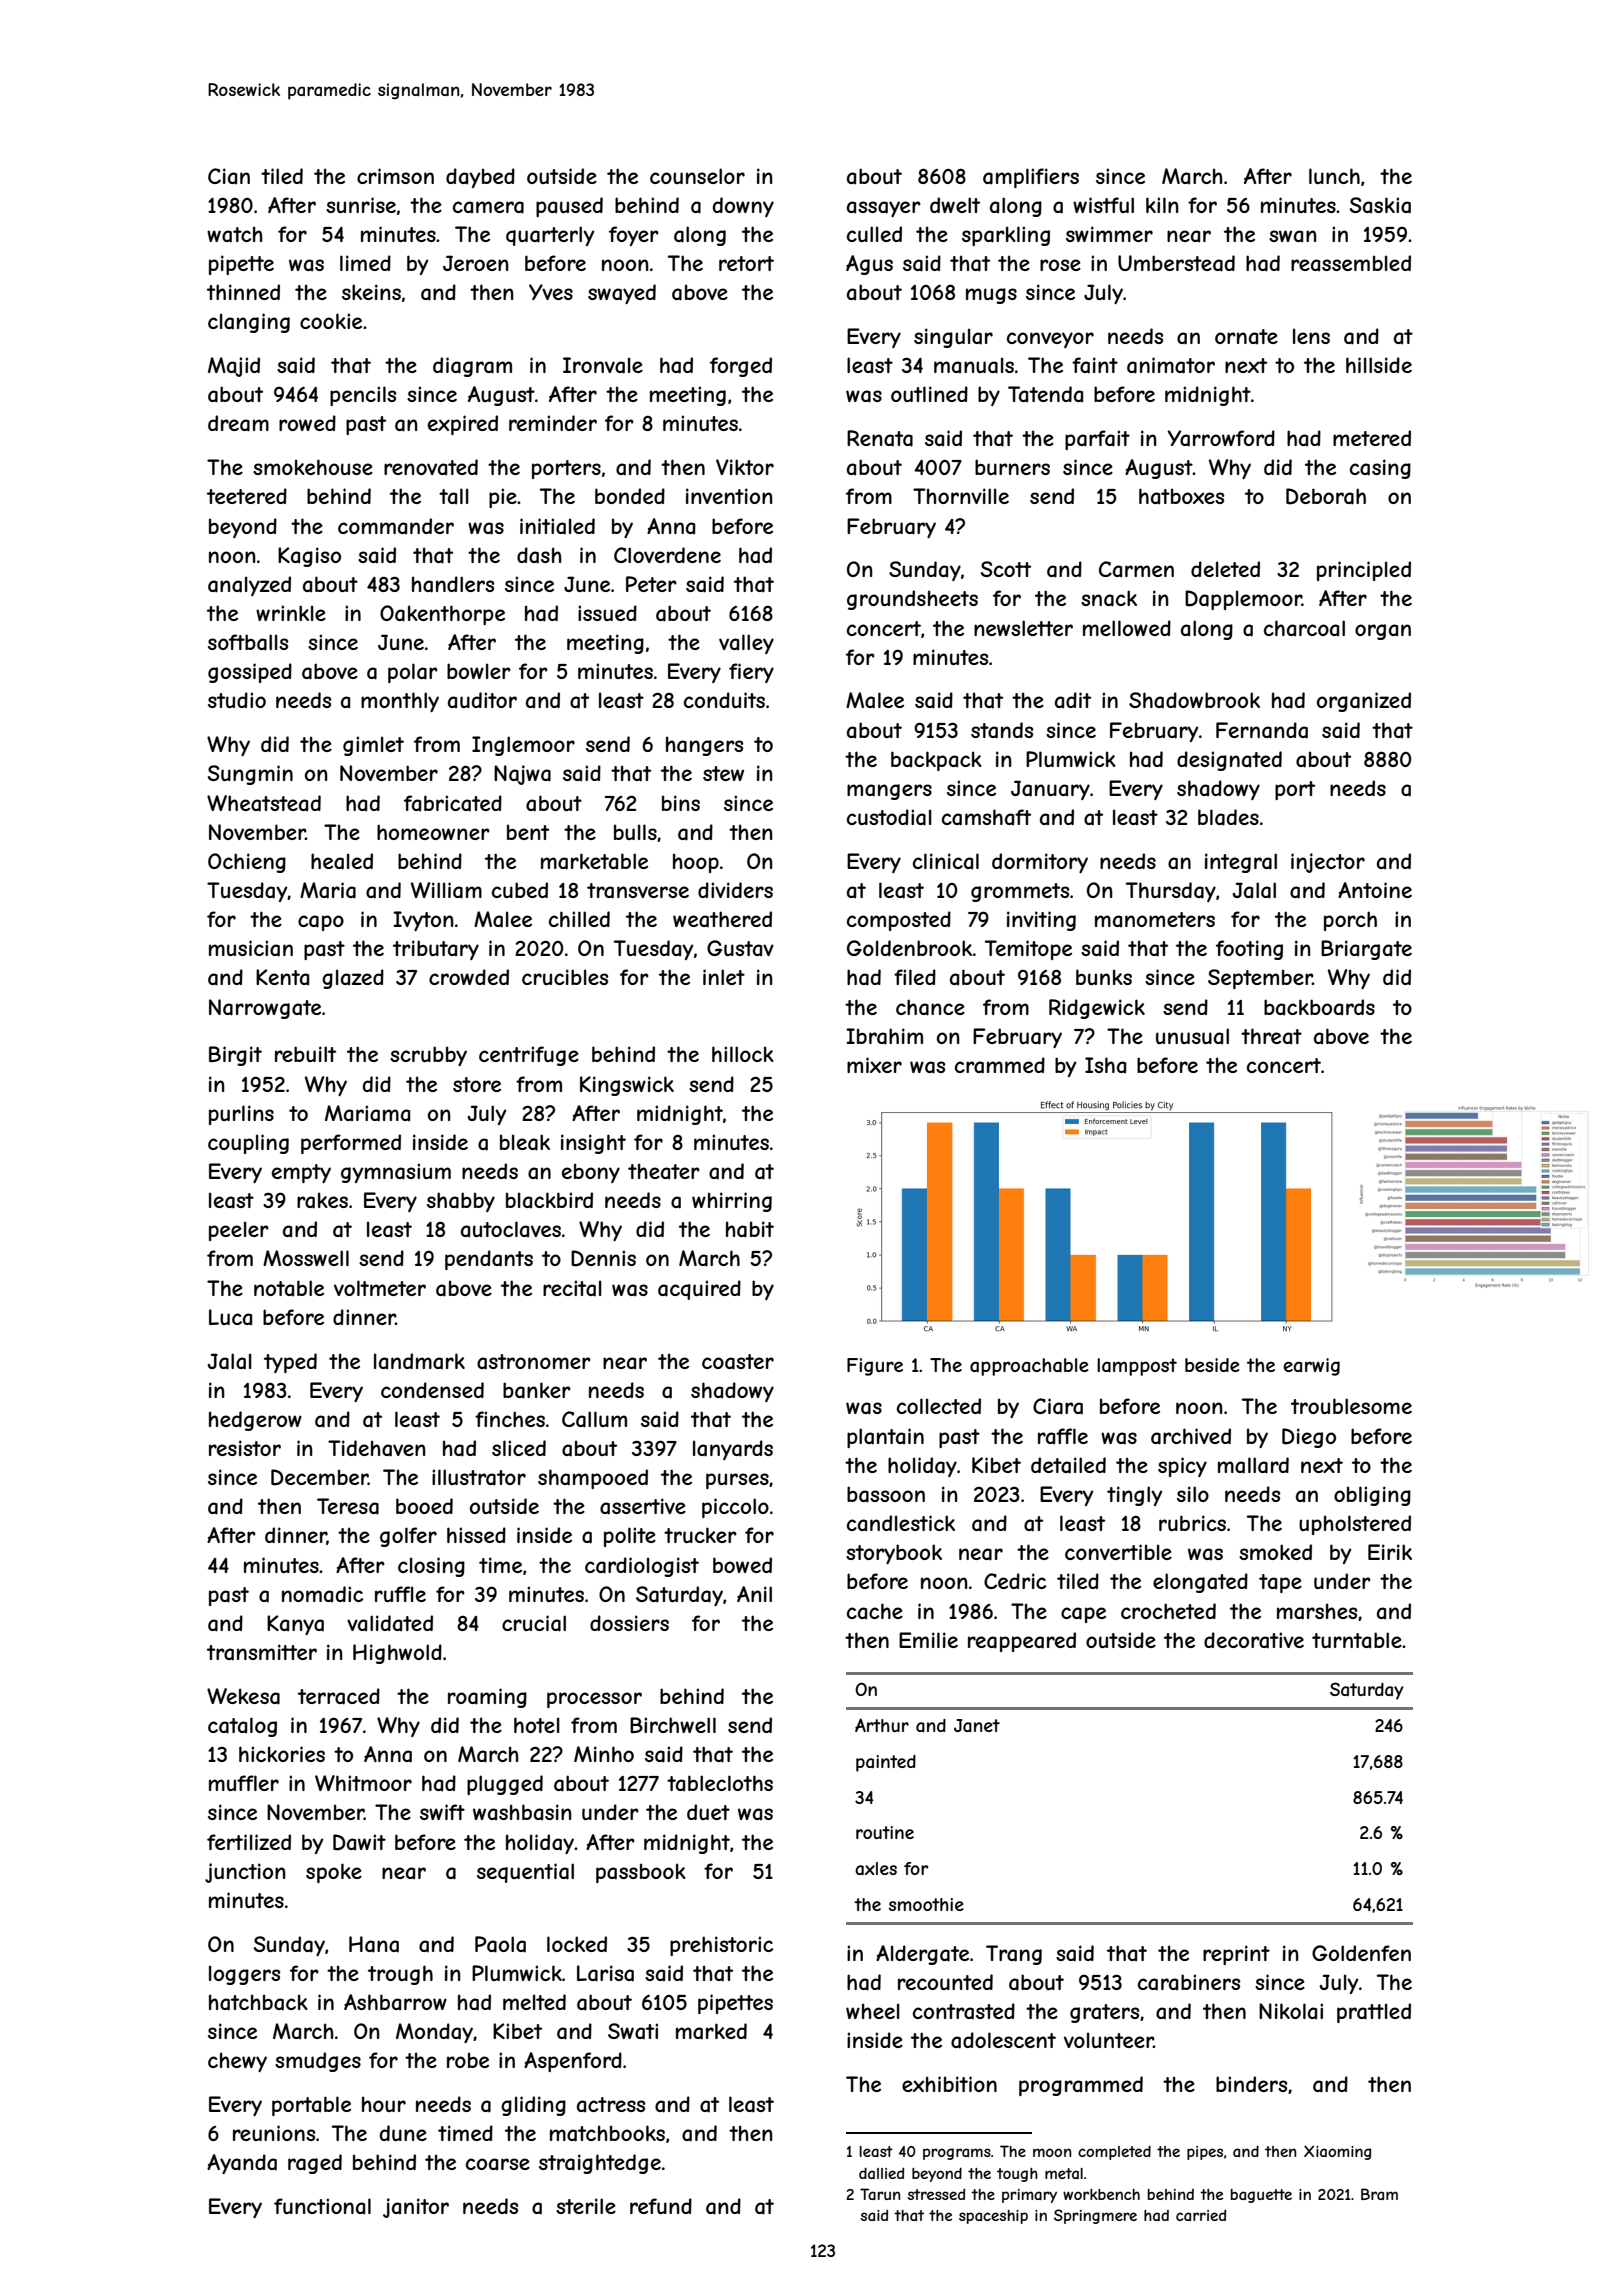  What do you see at coordinates (250, 673) in the screenshot?
I see `gossiped` at bounding box center [250, 673].
